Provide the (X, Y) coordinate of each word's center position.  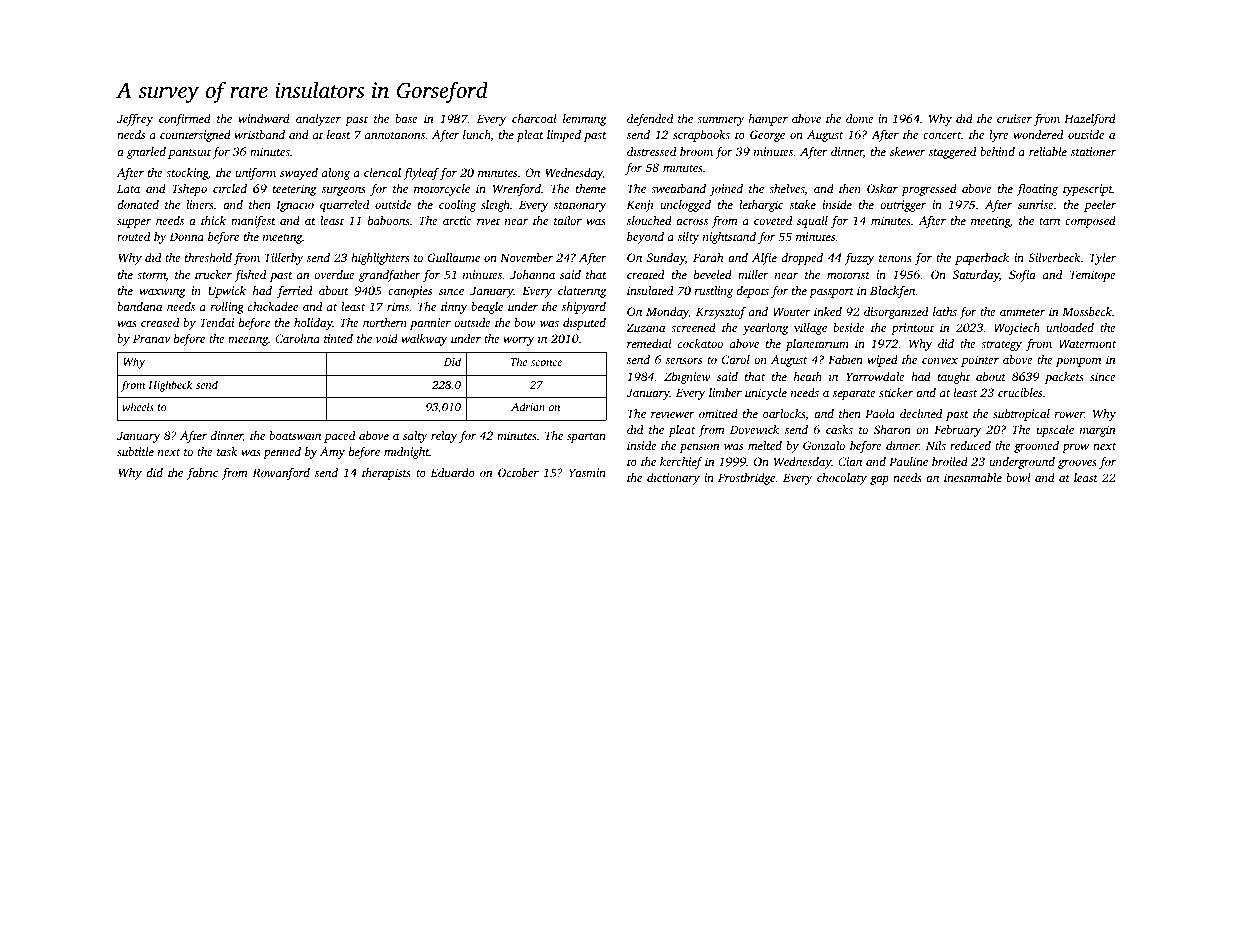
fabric (202, 474)
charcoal (534, 118)
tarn (1049, 221)
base (406, 118)
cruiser (1014, 118)
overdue (334, 274)
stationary (580, 206)
